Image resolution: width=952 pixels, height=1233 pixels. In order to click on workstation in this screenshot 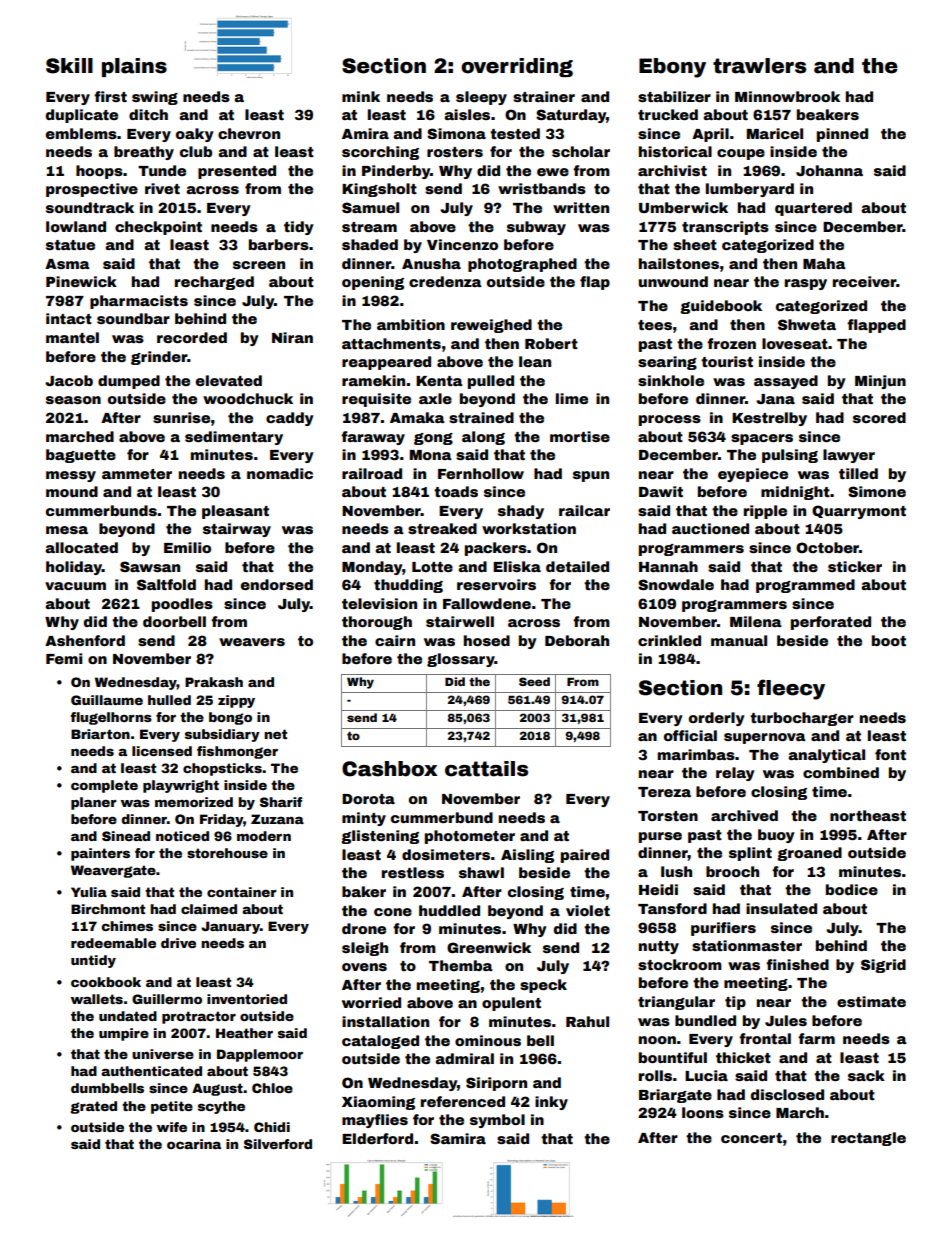, I will do `click(529, 528)`.
